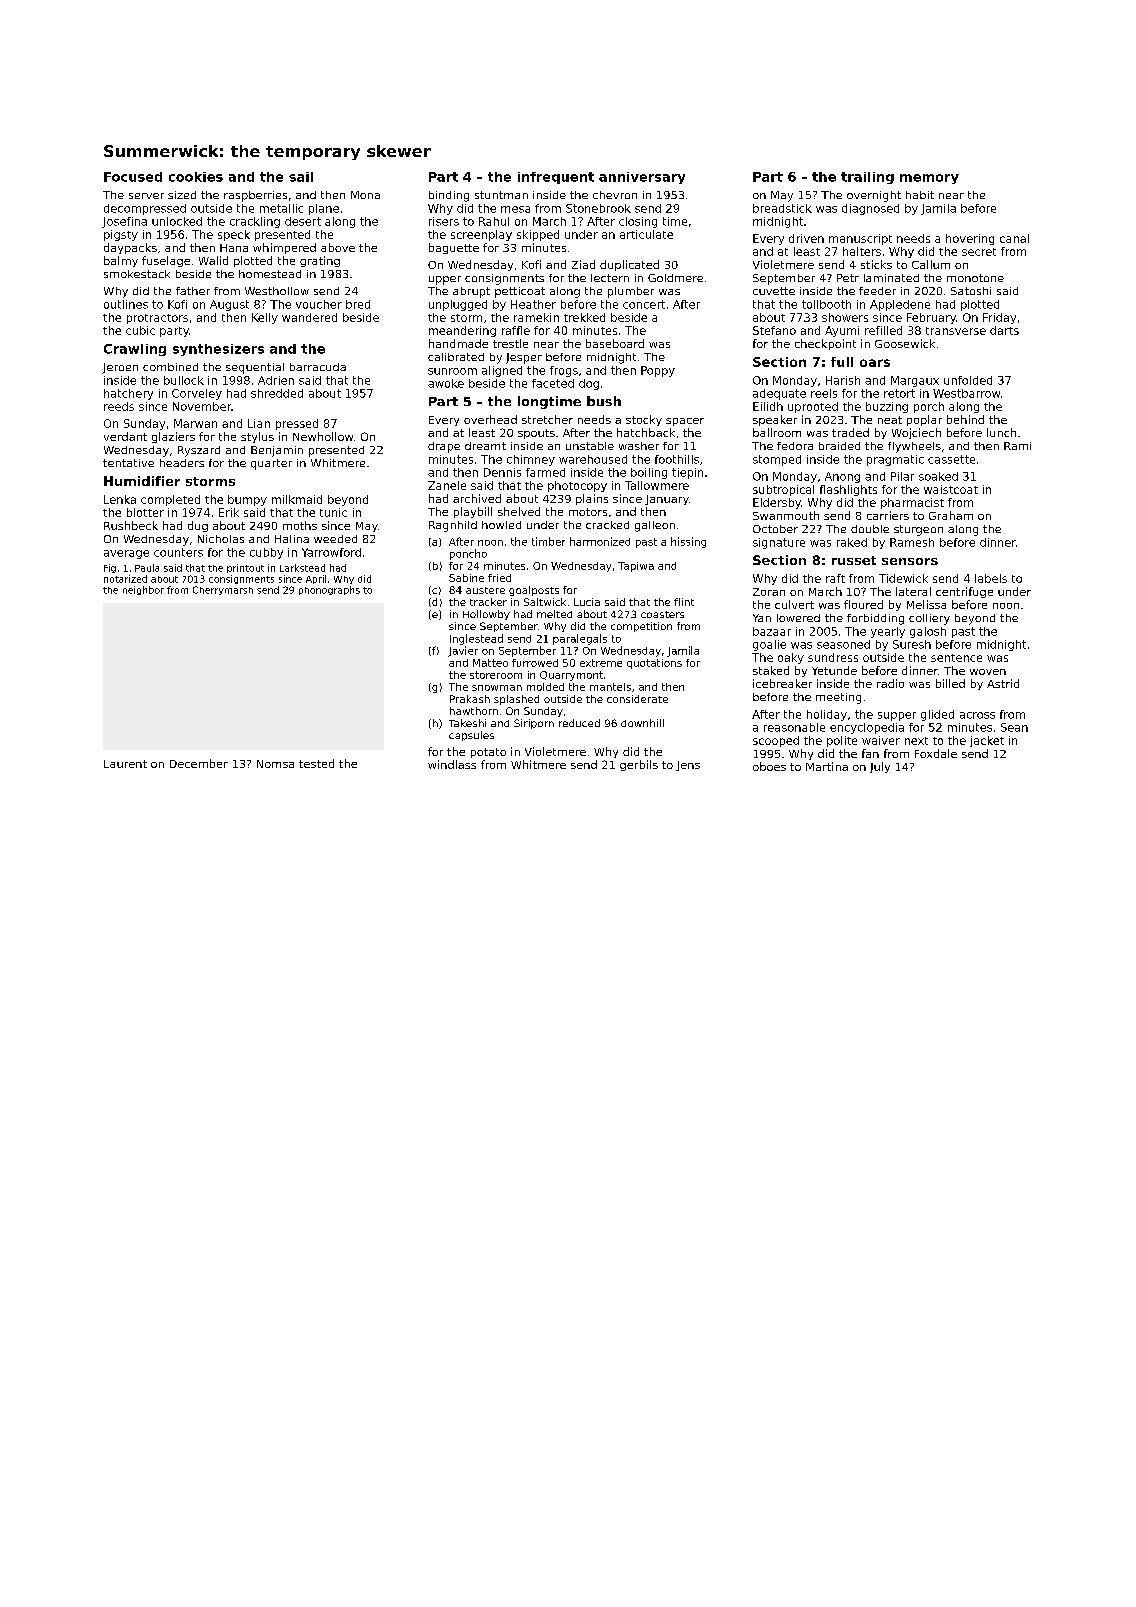 Image resolution: width=1136 pixels, height=1607 pixels. I want to click on monotone, so click(975, 278).
